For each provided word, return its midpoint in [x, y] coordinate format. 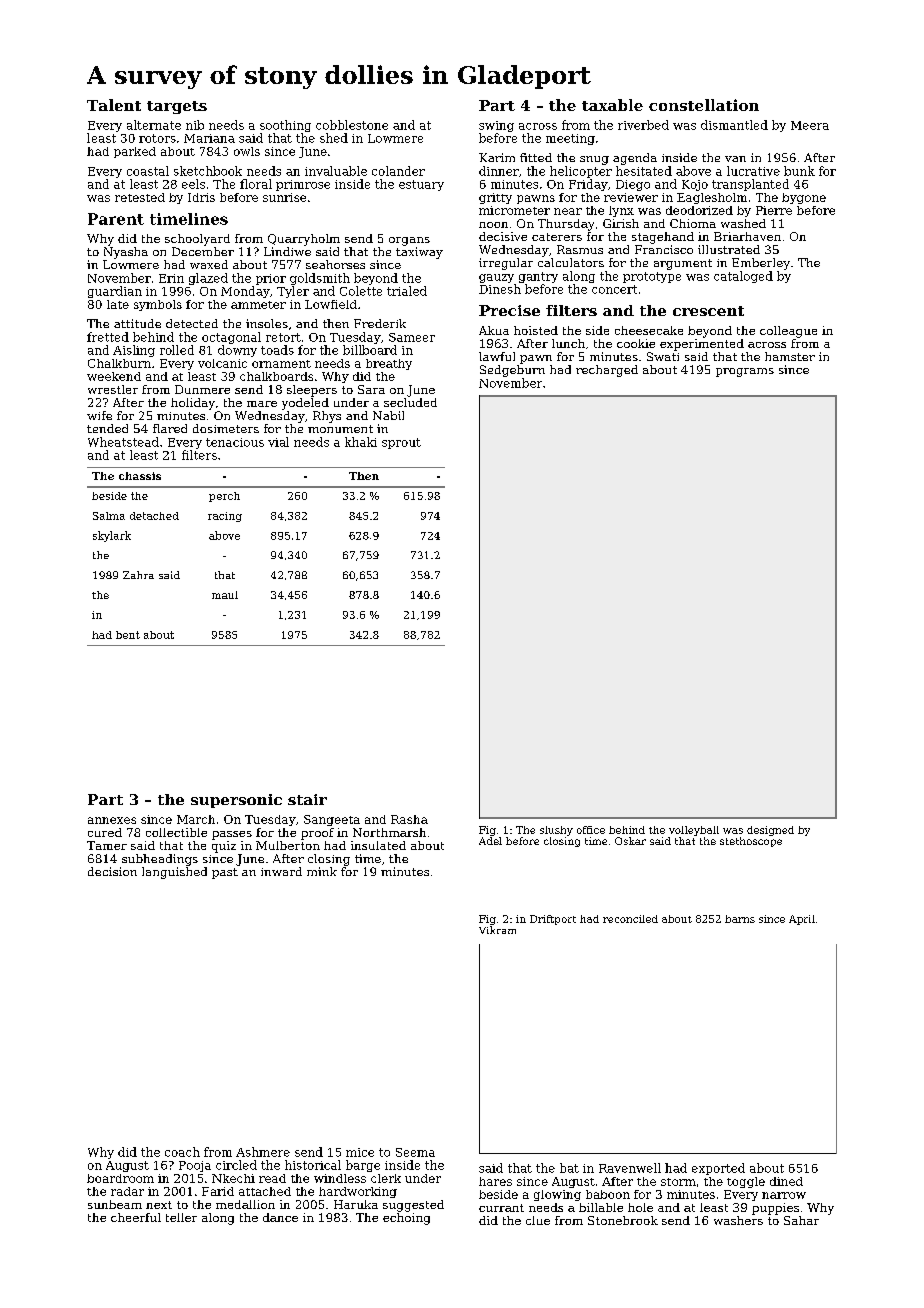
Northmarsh [389, 832]
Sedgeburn [512, 371]
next [159, 1205]
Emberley [761, 264]
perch [224, 497]
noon [493, 225]
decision [112, 871]
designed [770, 831]
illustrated [729, 249]
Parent [116, 219]
